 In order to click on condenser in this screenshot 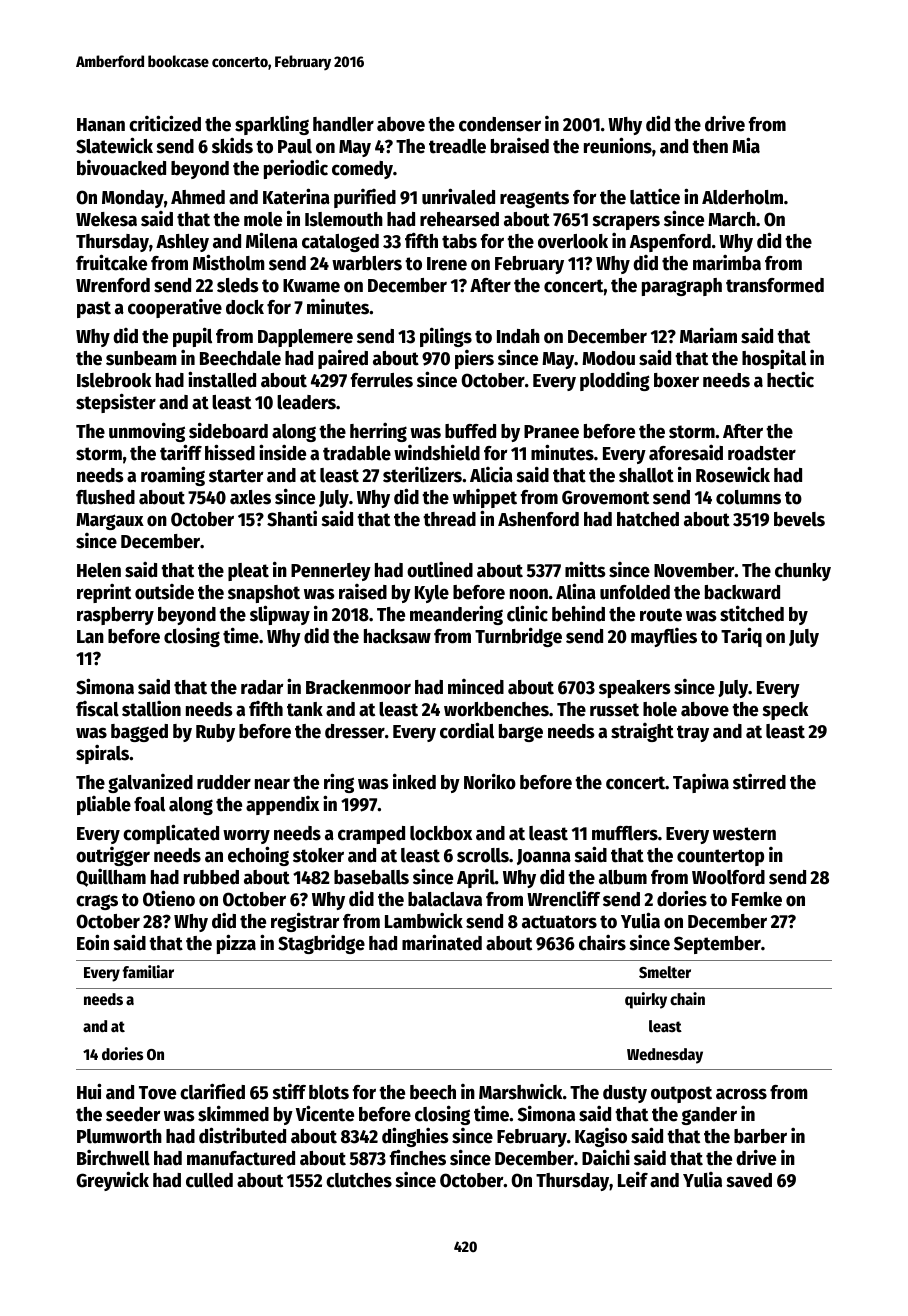, I will do `click(500, 124)`.
